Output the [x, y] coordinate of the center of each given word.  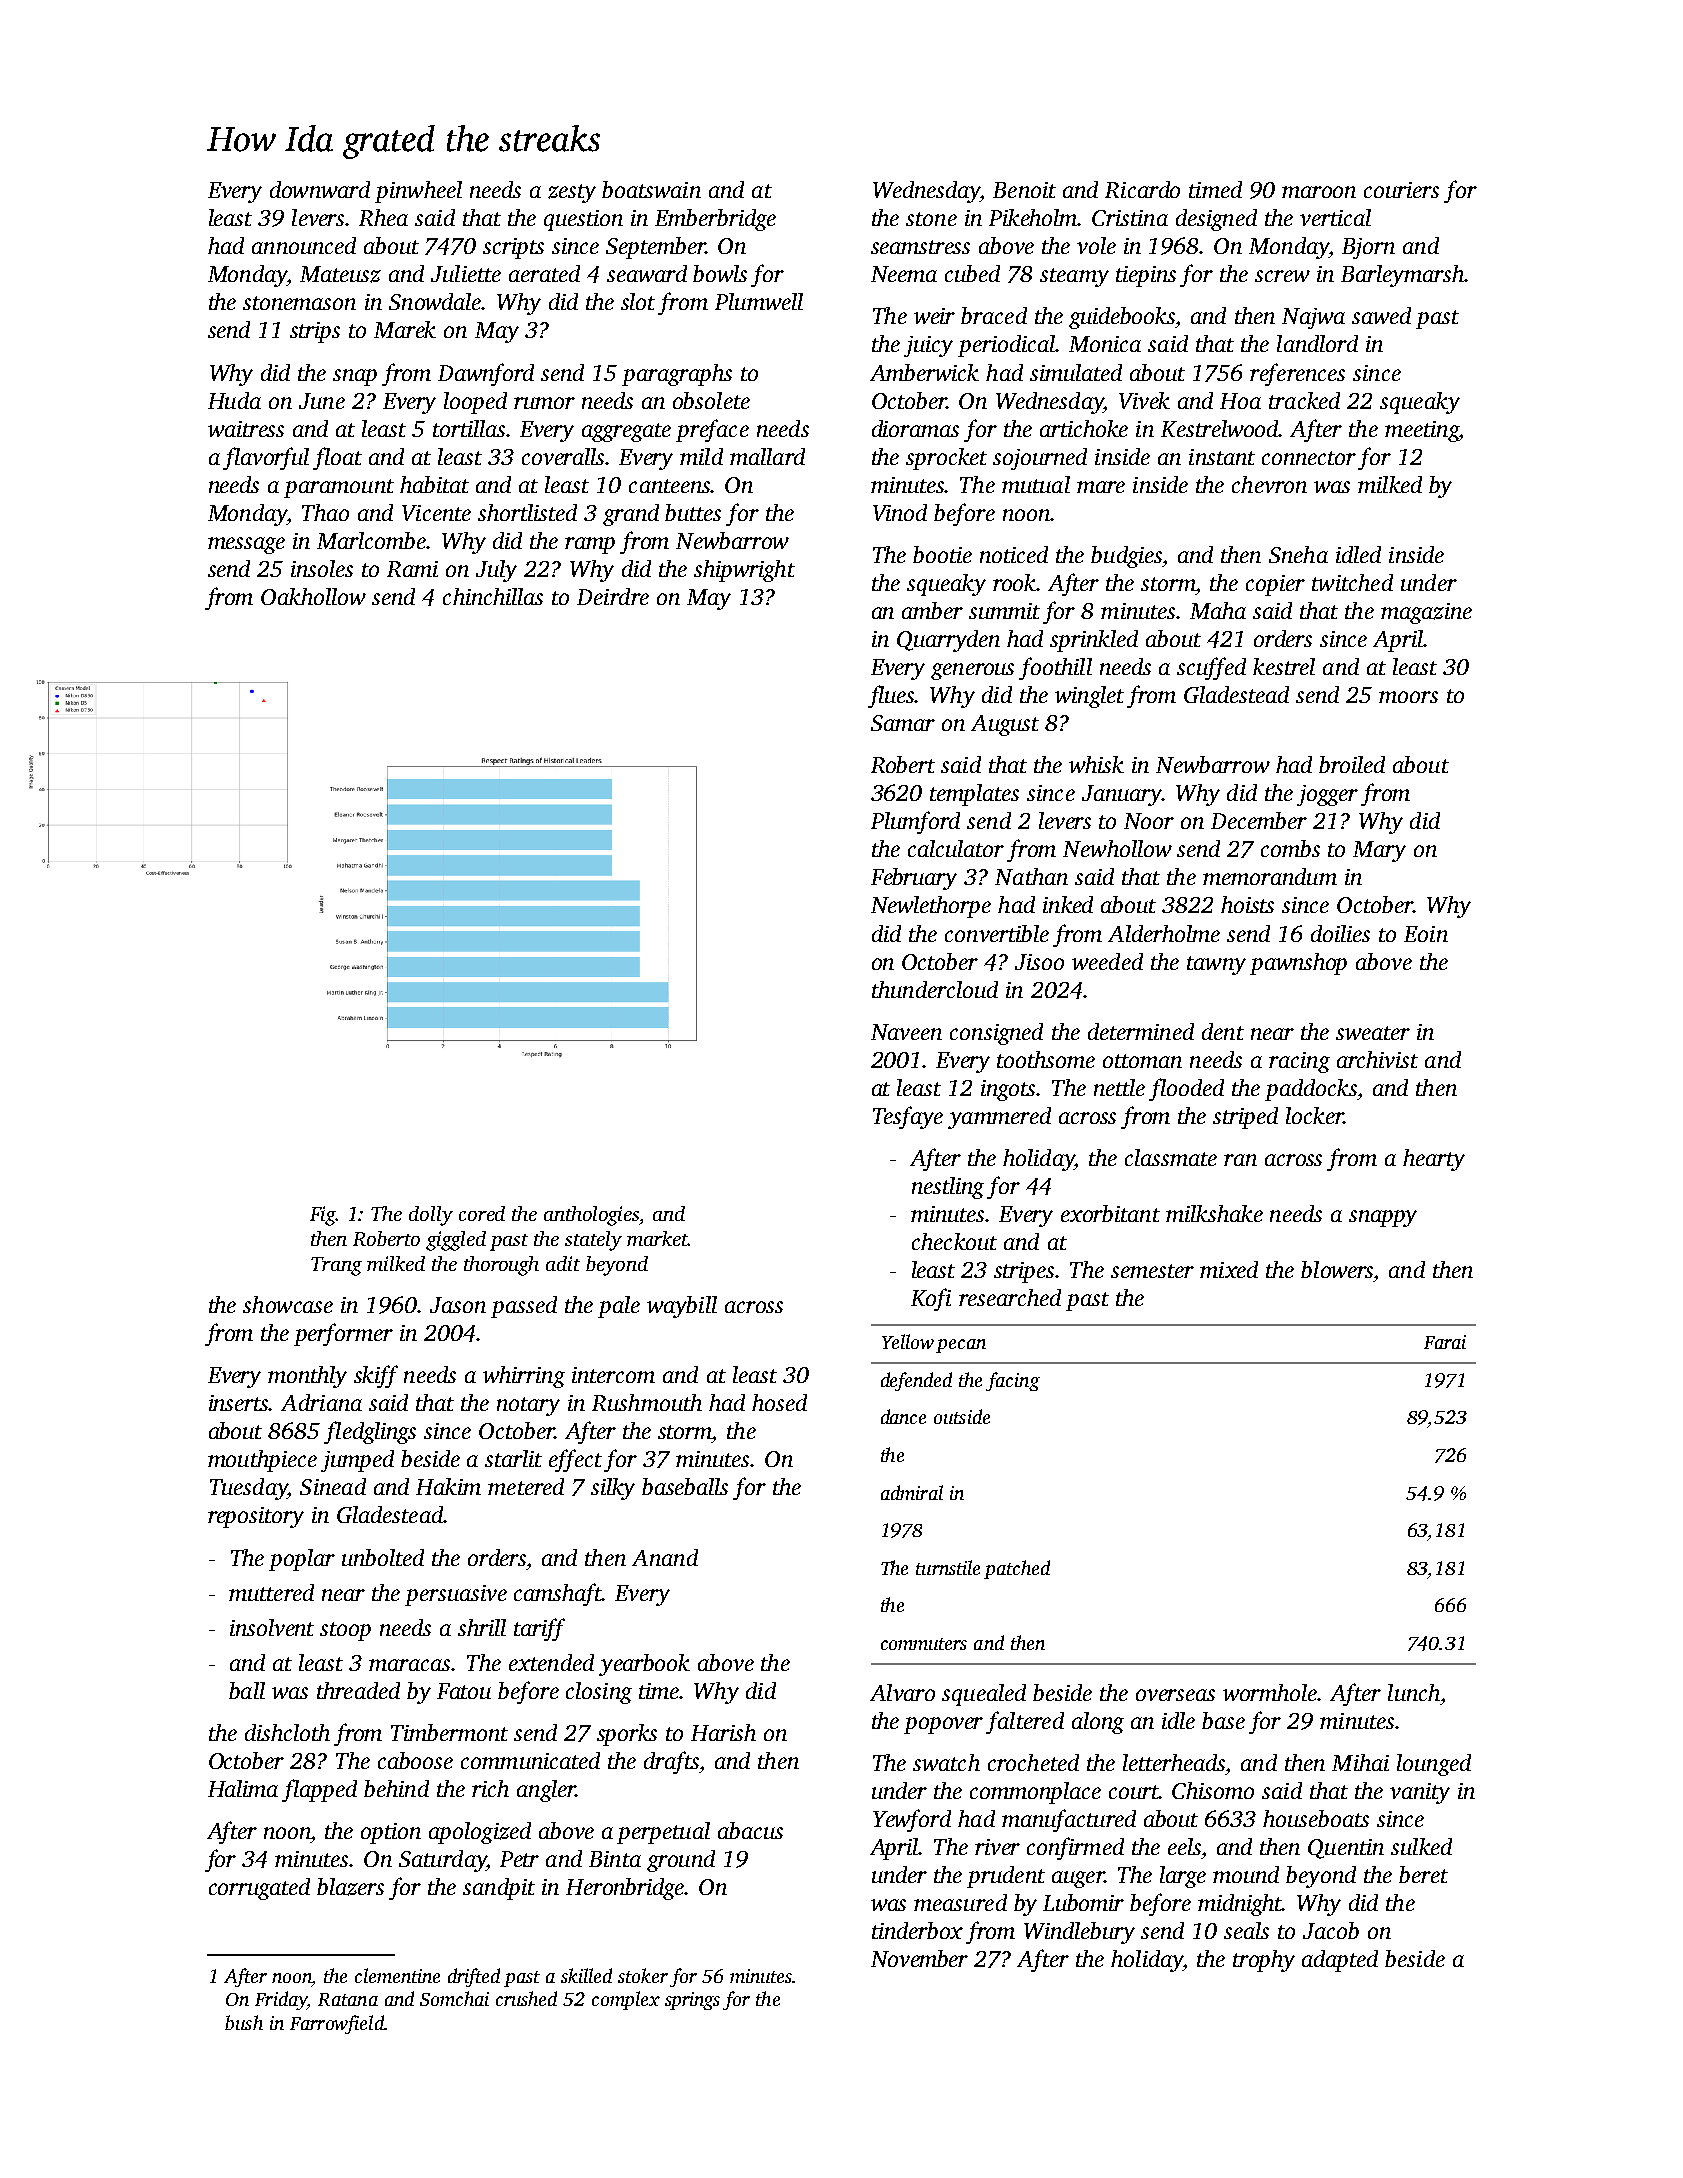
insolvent [272, 1627]
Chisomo [1213, 1790]
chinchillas [493, 596]
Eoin [1426, 934]
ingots [1009, 1090]
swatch [946, 1762]
